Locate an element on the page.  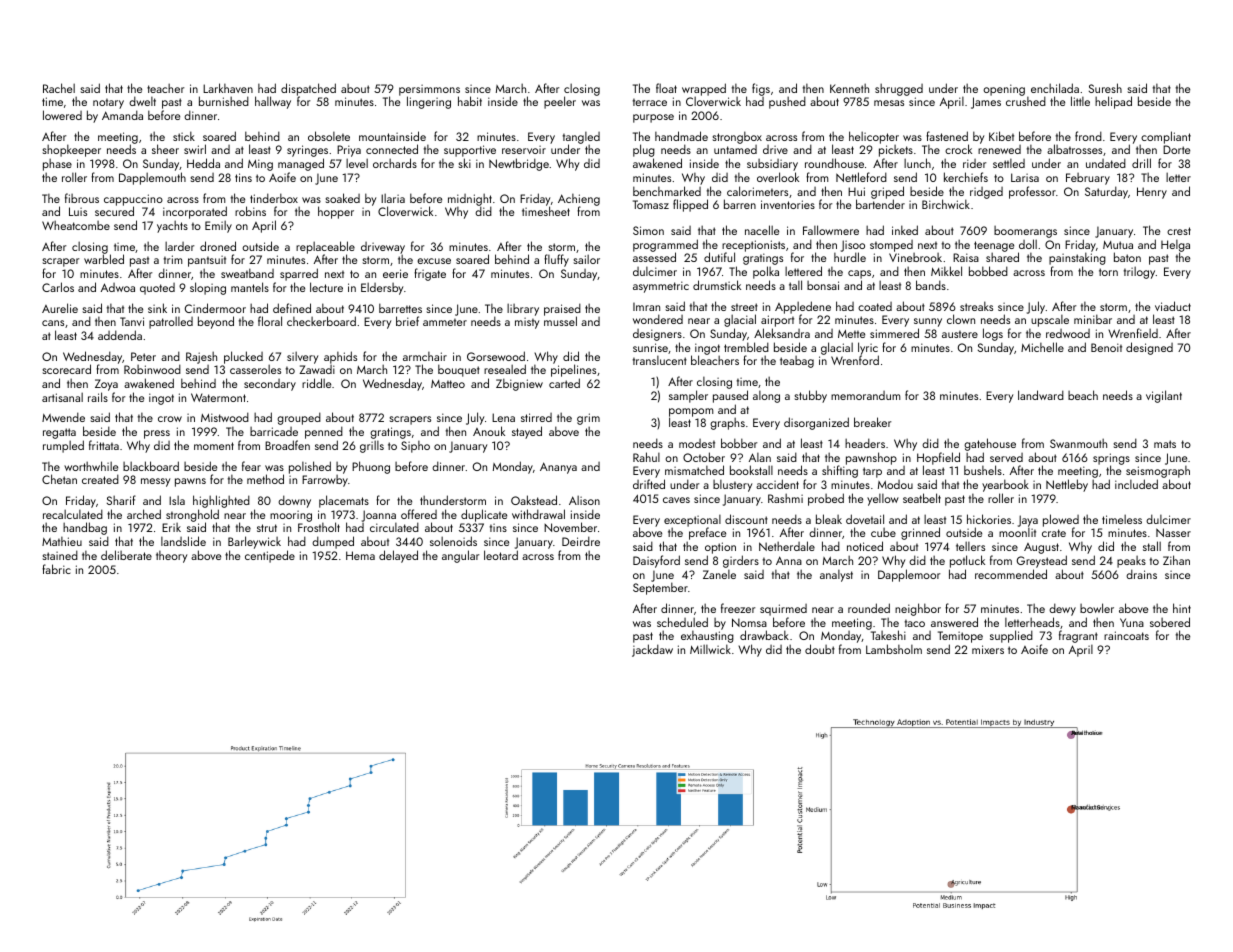
Phuong is located at coordinates (371, 467).
